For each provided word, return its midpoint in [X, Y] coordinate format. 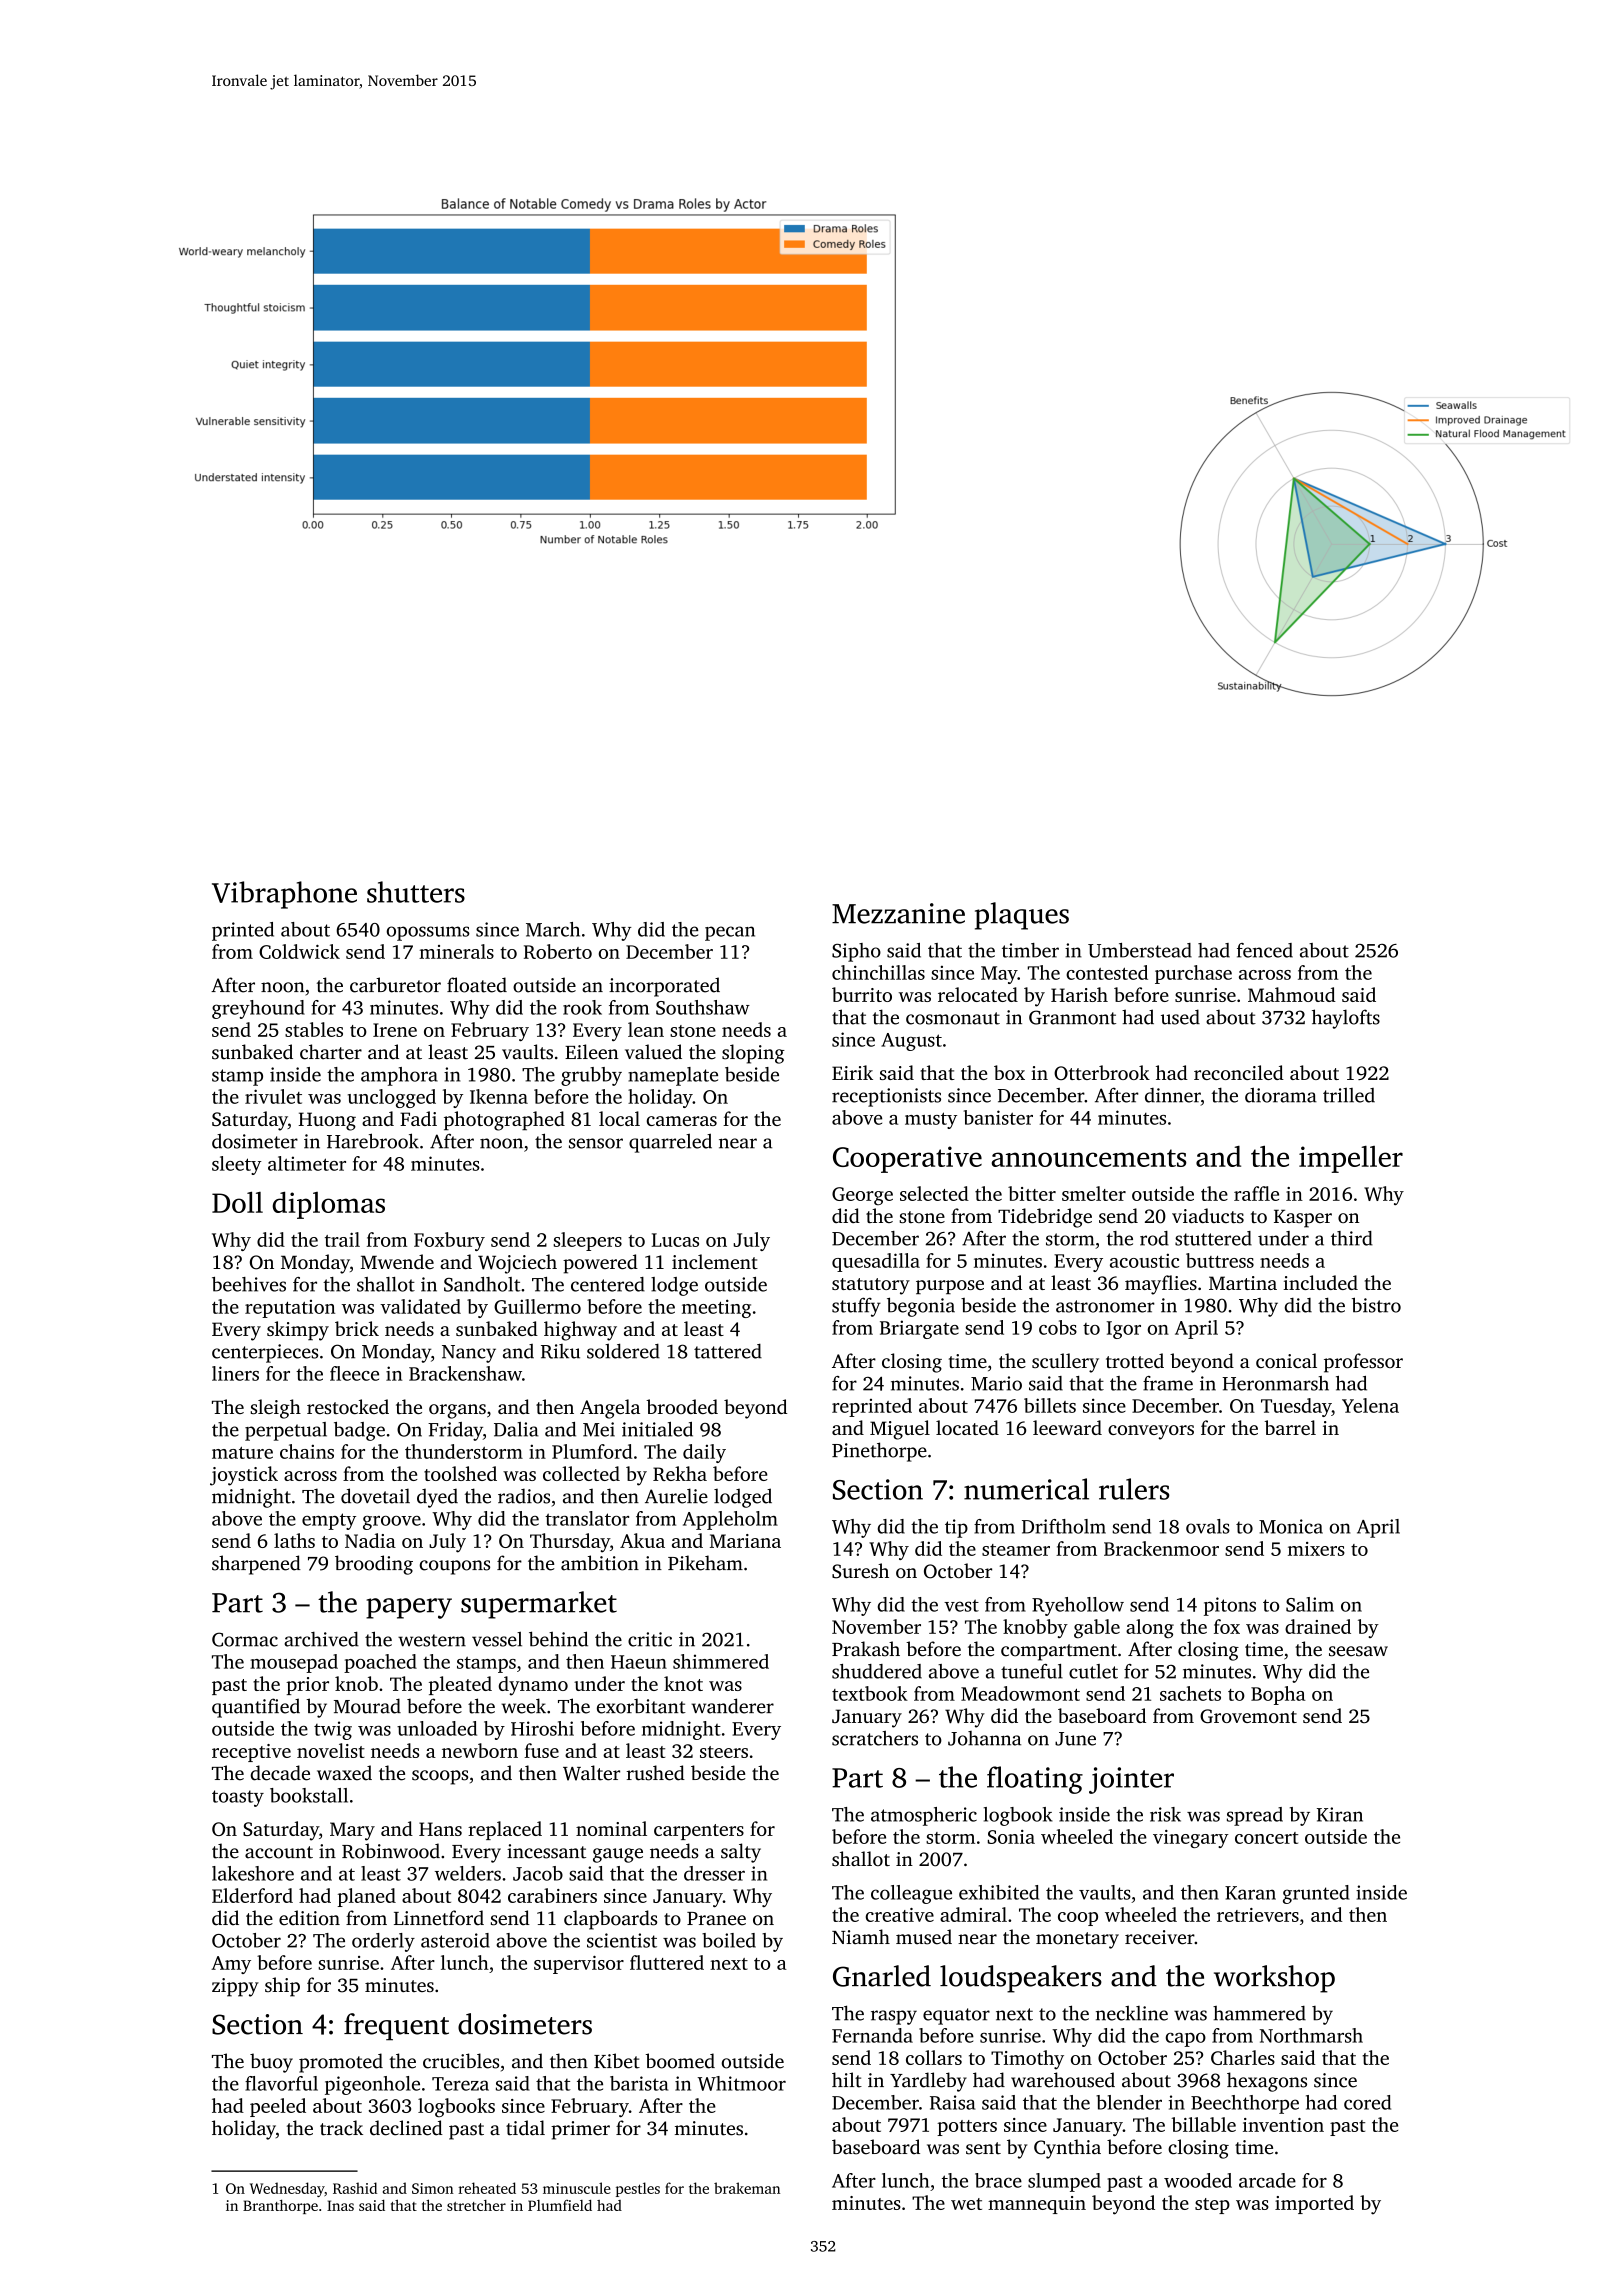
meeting [716, 1308]
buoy [271, 2063]
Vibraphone [284, 895]
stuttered [1213, 1238]
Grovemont [1248, 1716]
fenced [1265, 950]
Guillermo [537, 1306]
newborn [480, 1750]
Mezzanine [898, 913]
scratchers [875, 1738]
